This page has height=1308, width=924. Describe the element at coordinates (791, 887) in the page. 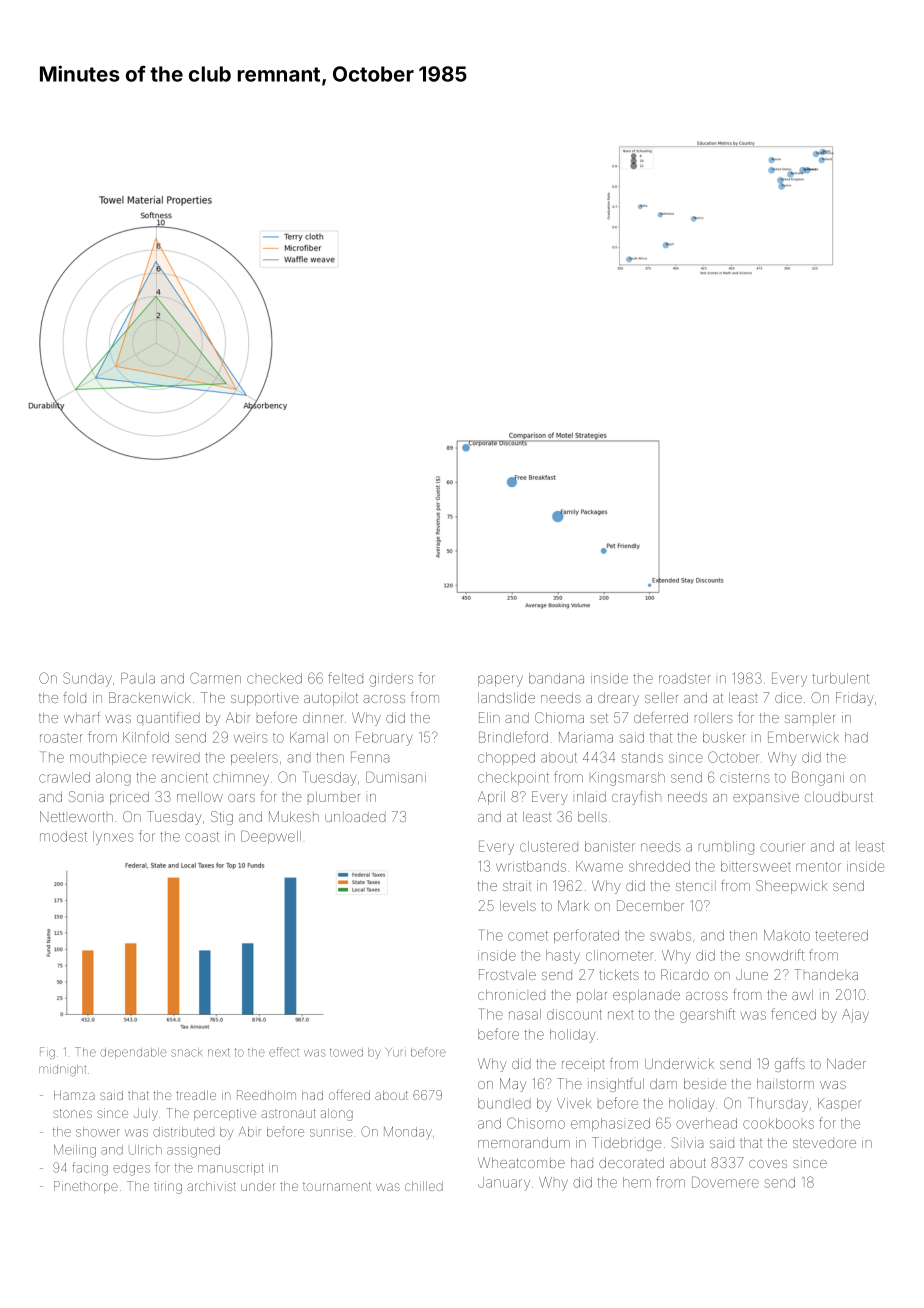

I see `Sheepwick` at that location.
